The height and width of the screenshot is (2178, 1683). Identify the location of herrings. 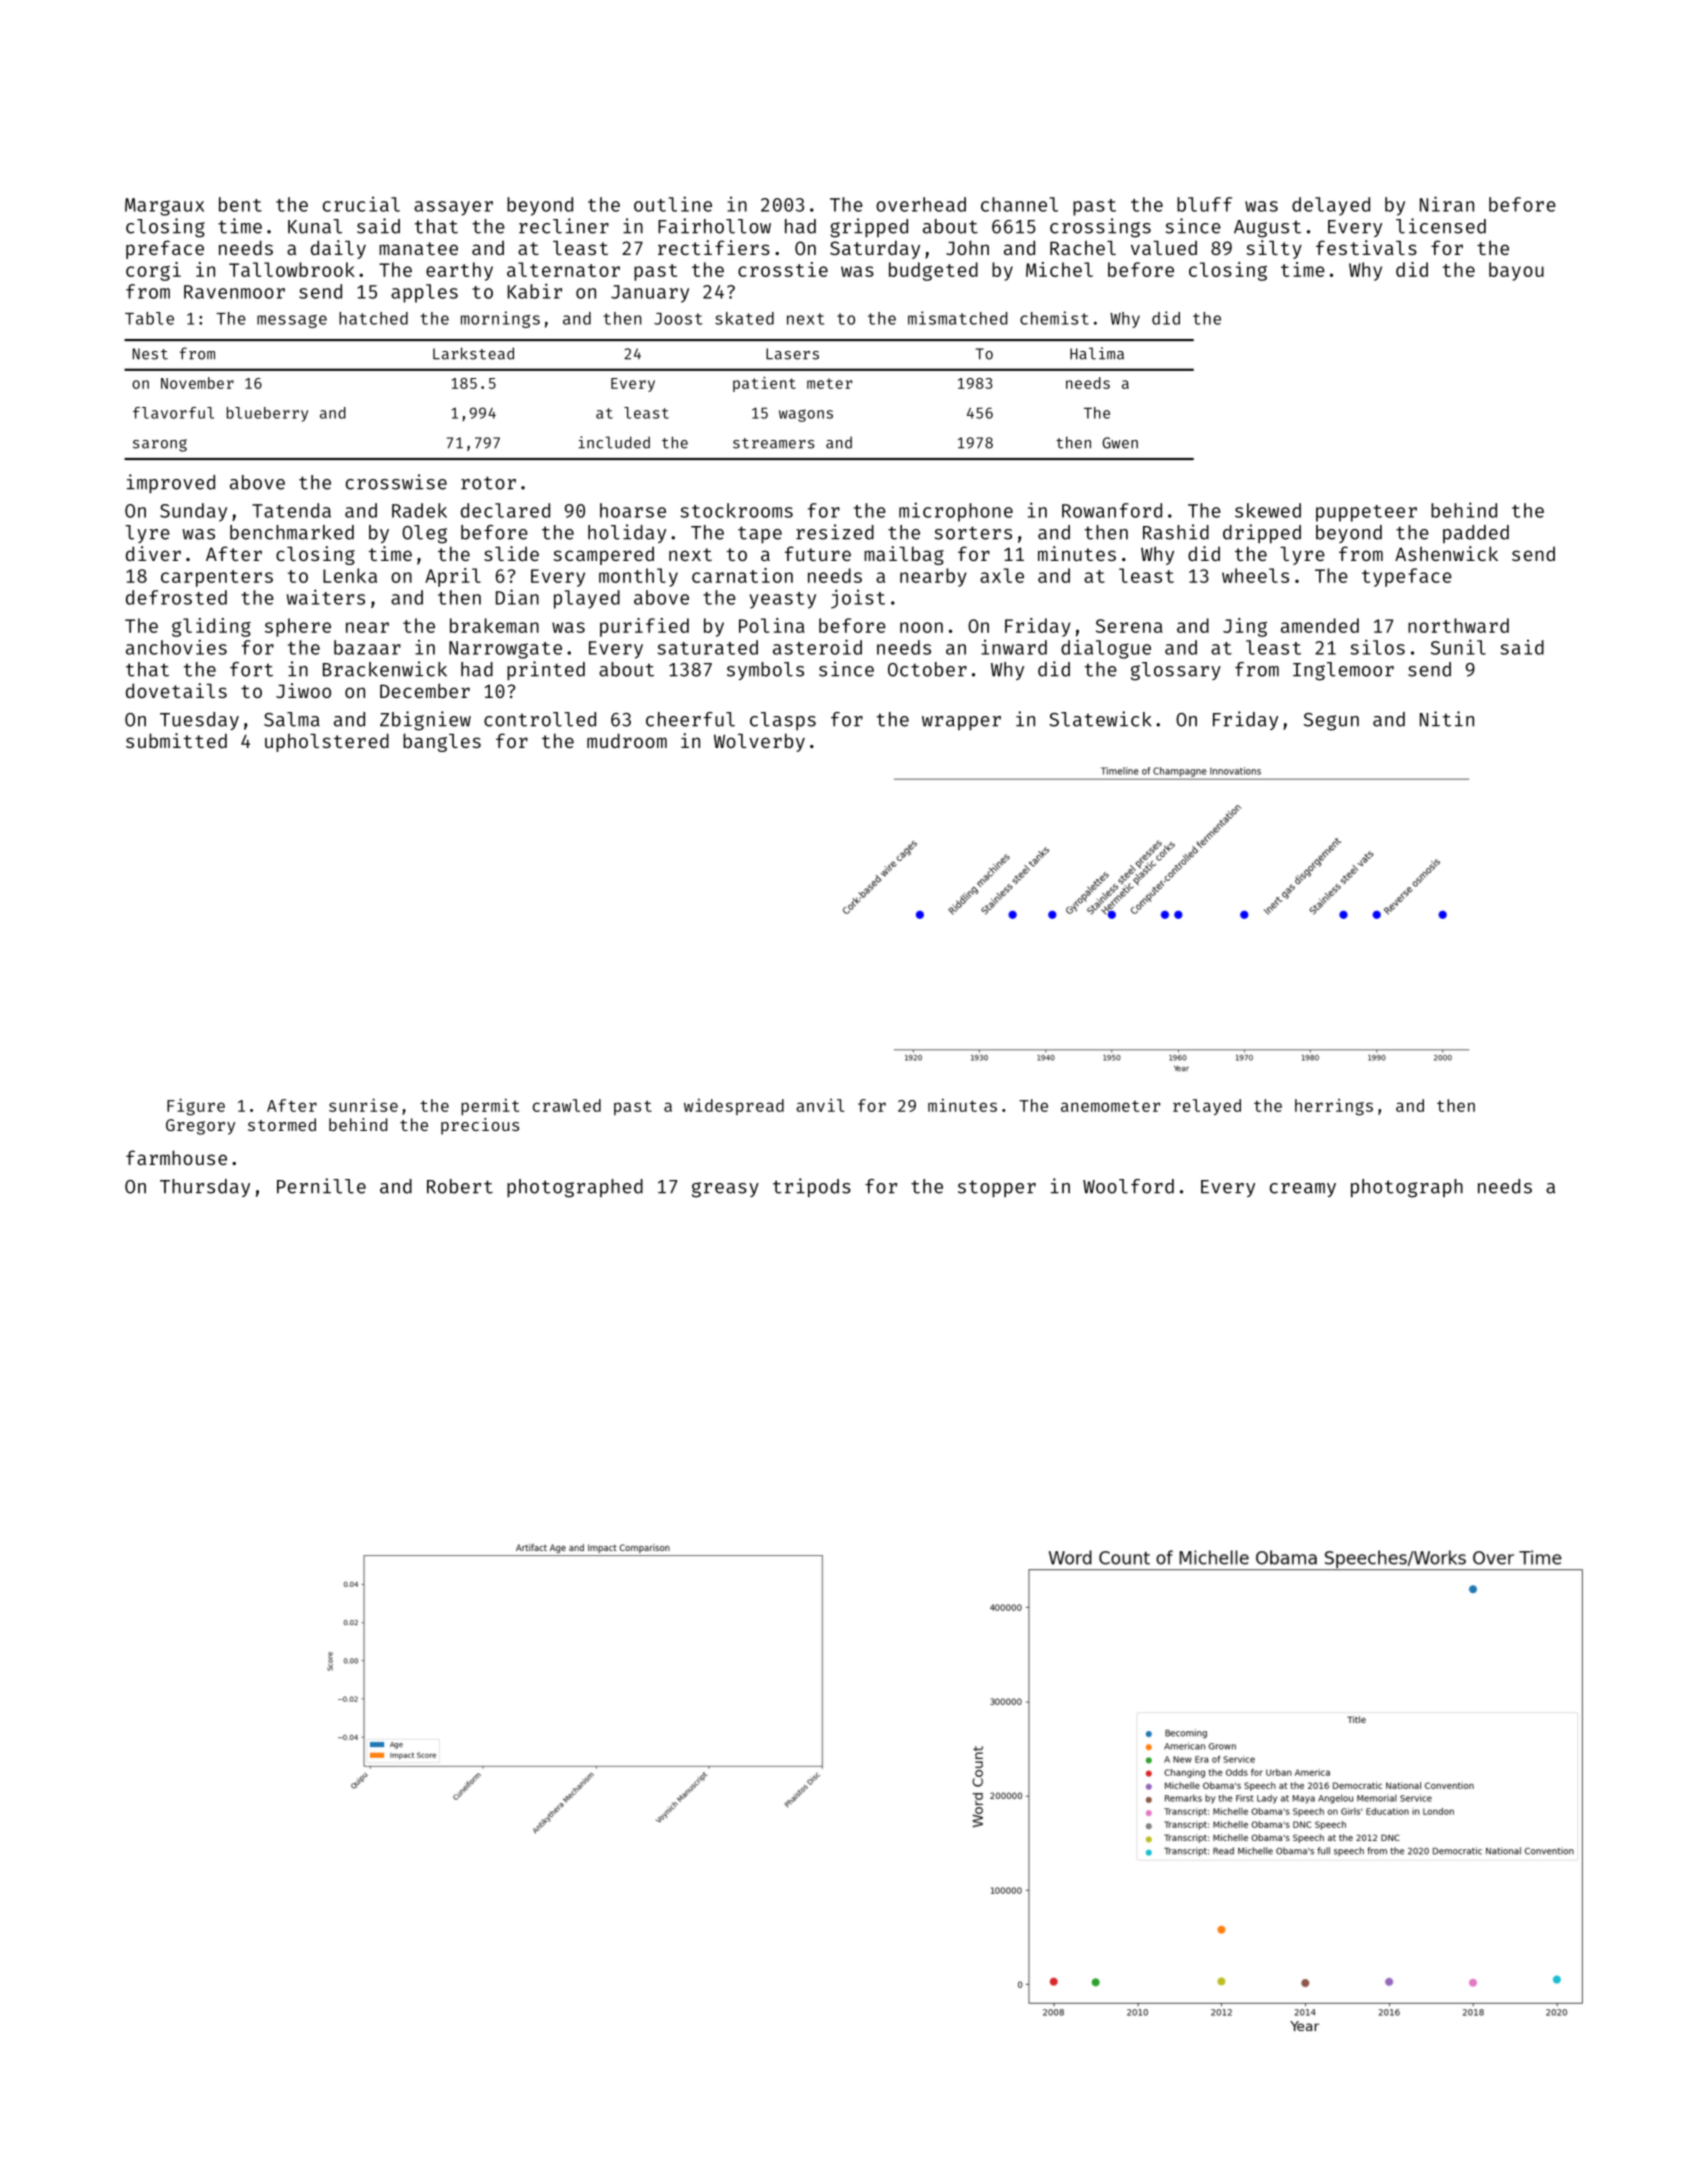
(1334, 1107).
